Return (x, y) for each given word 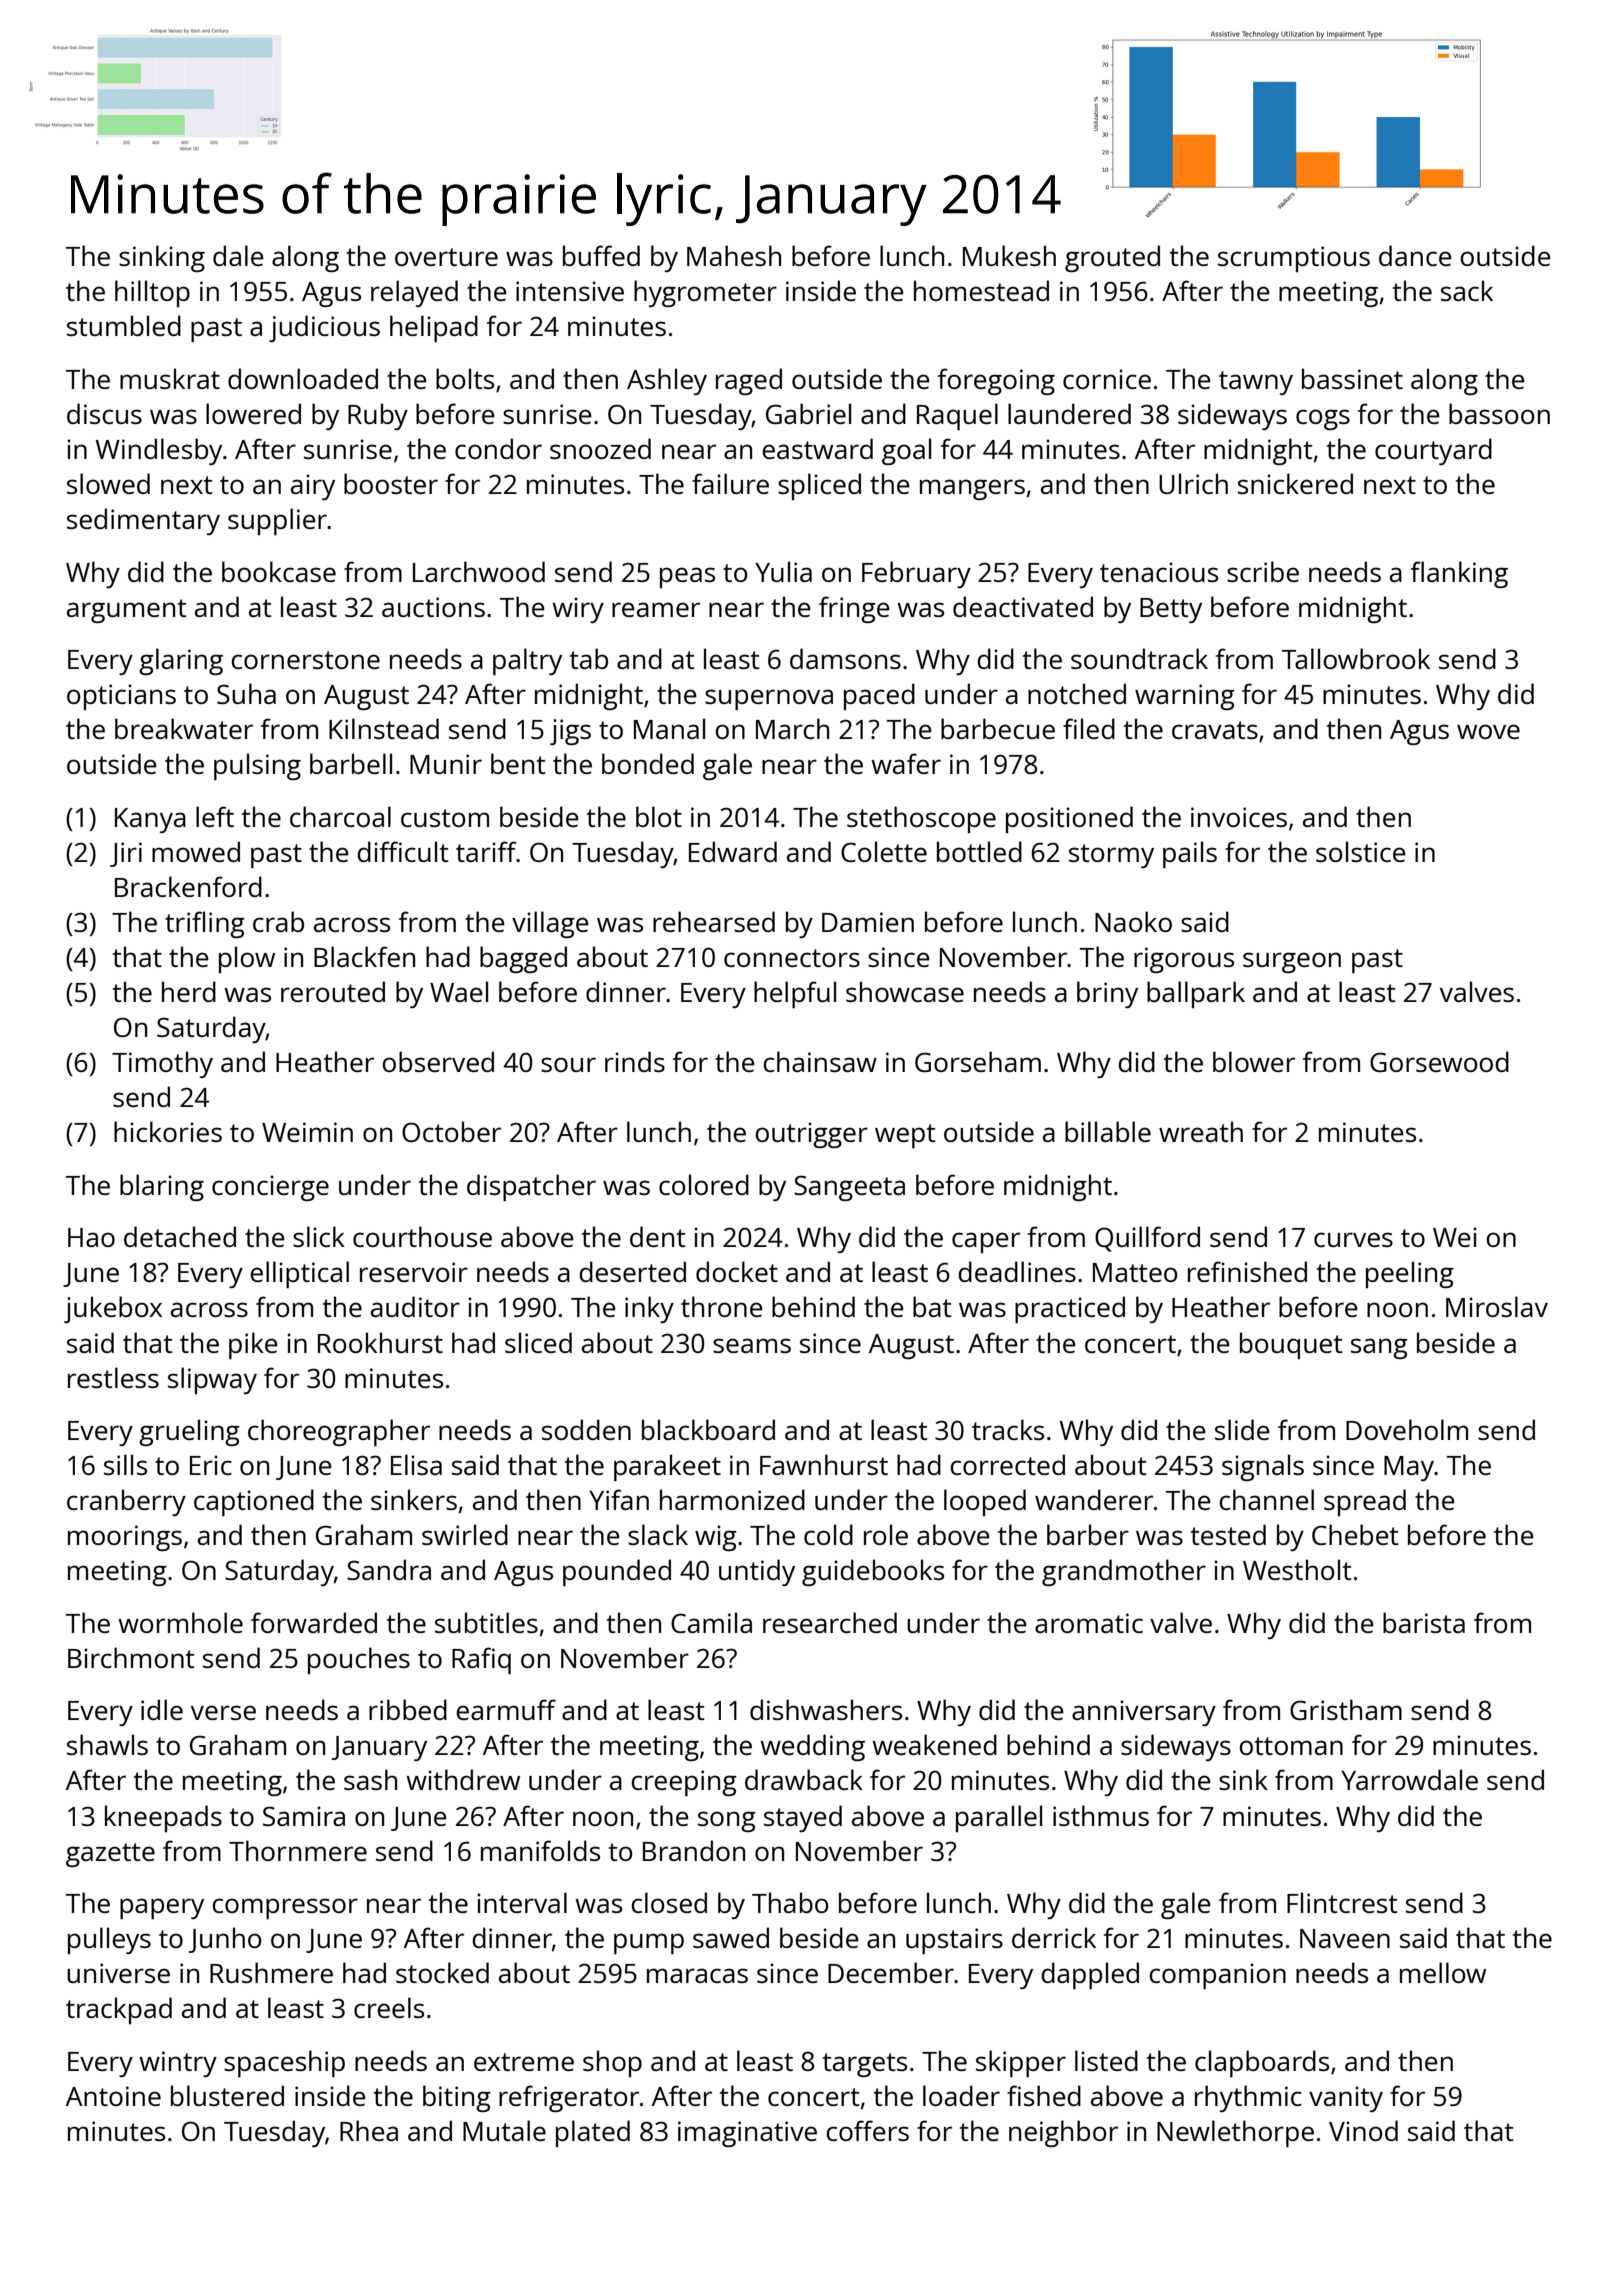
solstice (1361, 851)
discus (104, 413)
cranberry (126, 1502)
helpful (795, 994)
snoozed (600, 448)
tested (1228, 1534)
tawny (1256, 383)
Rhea (369, 2130)
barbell (351, 763)
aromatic (1089, 1623)
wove (1488, 731)
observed (438, 1061)
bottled (979, 851)
